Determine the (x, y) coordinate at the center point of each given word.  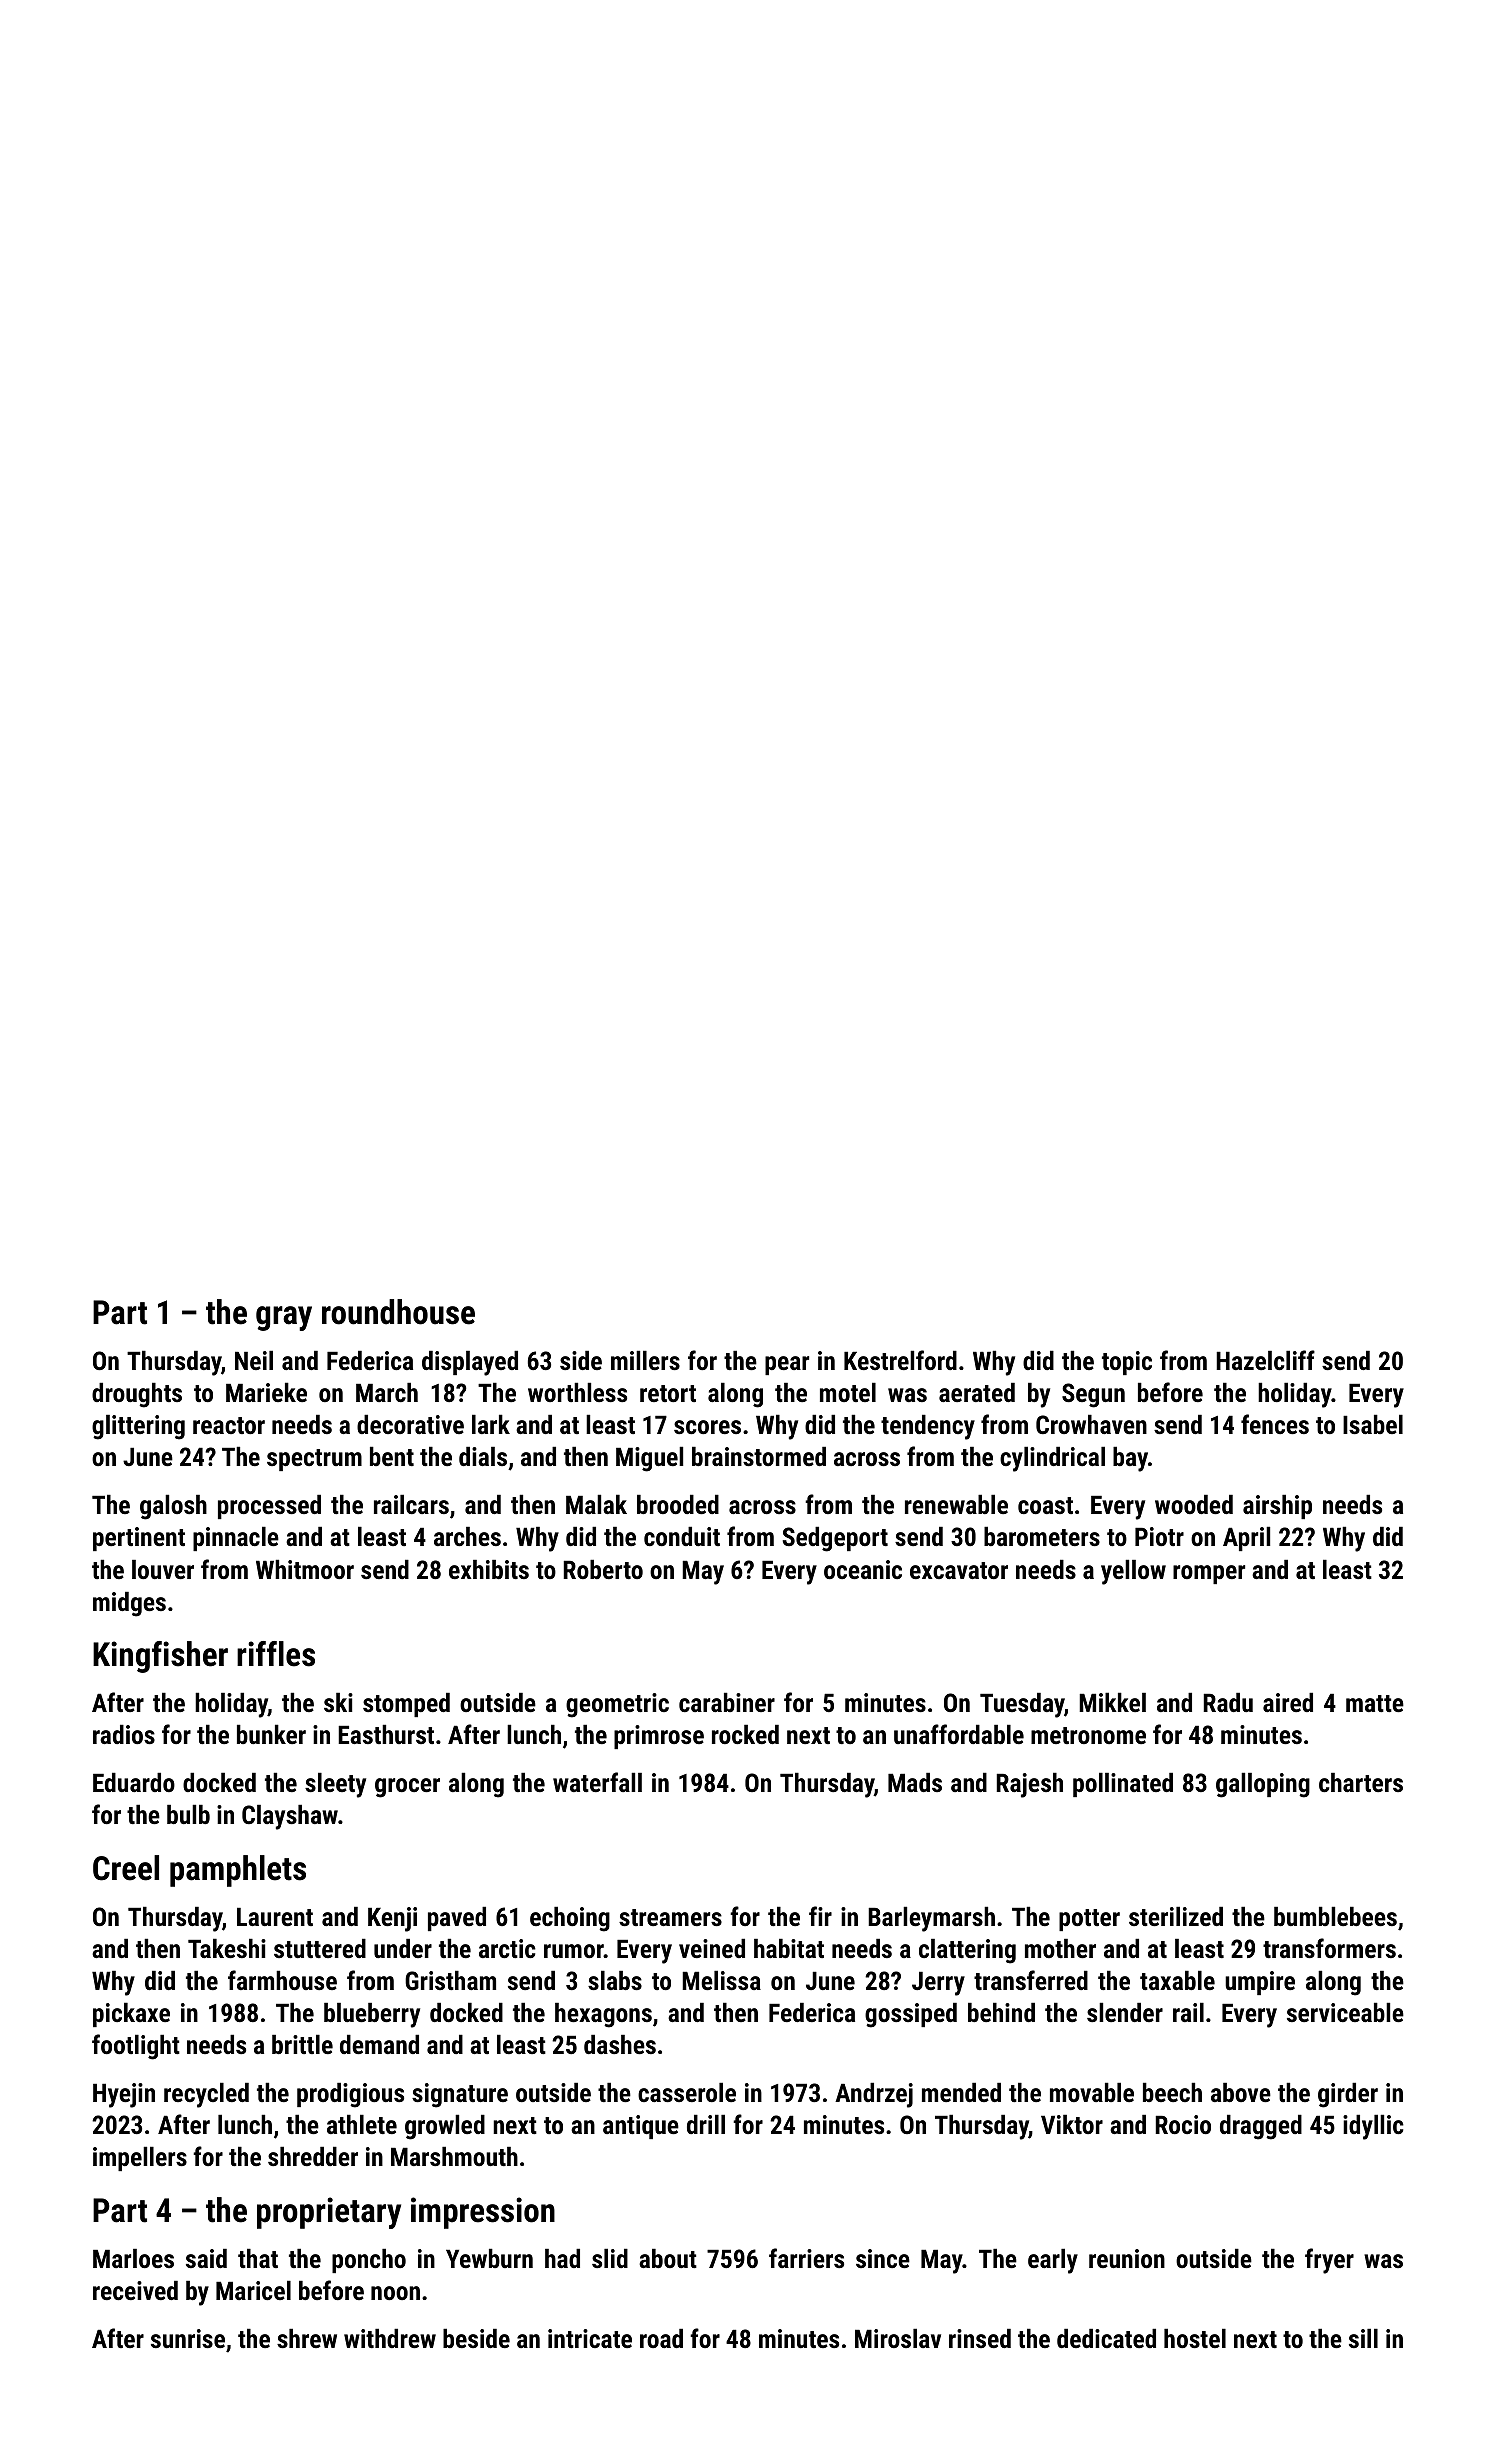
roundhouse (398, 1312)
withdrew (390, 2338)
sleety (335, 1785)
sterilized (1176, 1916)
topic (1127, 1363)
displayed (470, 1363)
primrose (659, 1737)
